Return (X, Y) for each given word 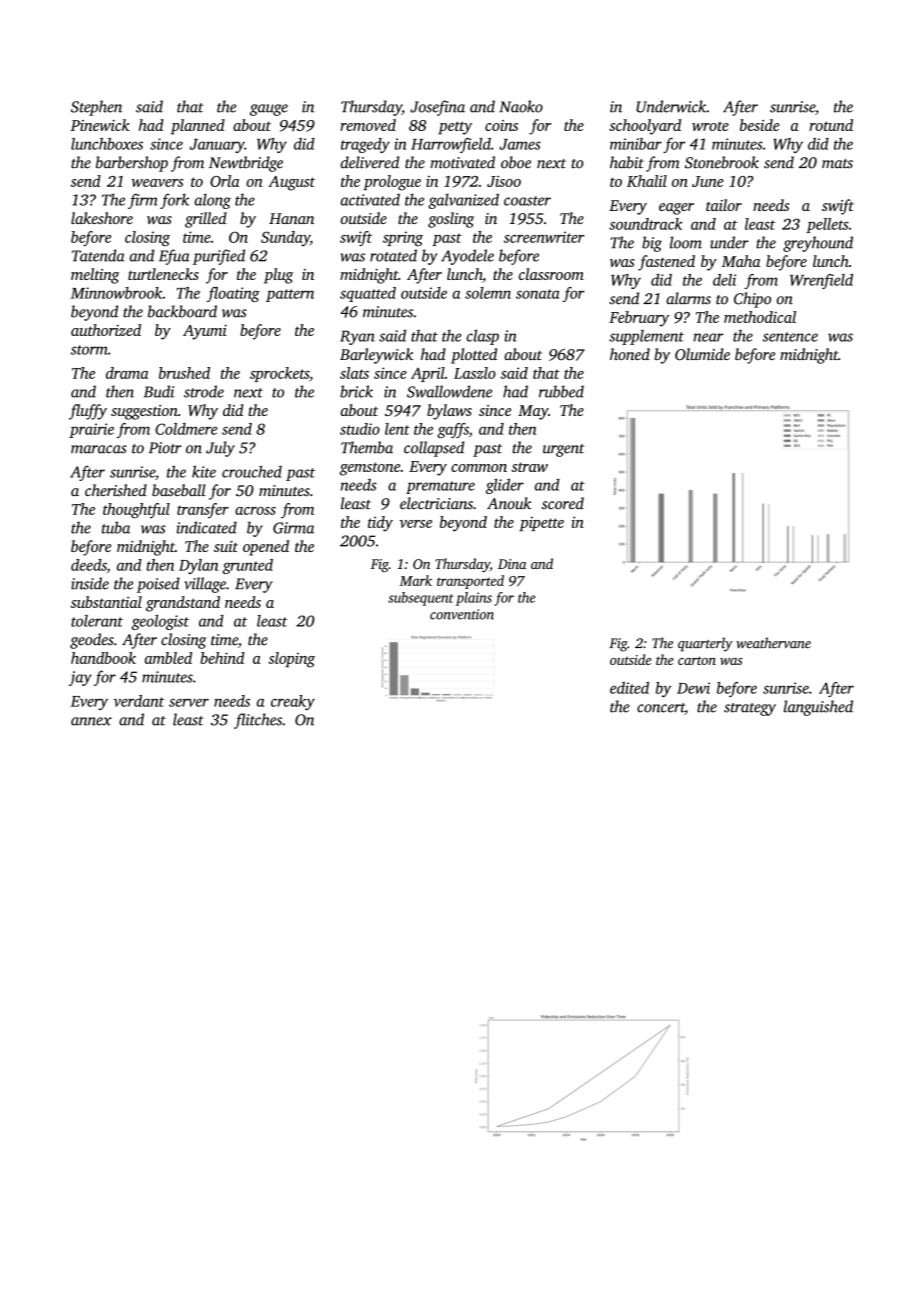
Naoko (521, 106)
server (189, 702)
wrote (710, 126)
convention (462, 614)
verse (415, 524)
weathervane (773, 643)
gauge (269, 110)
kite (204, 471)
